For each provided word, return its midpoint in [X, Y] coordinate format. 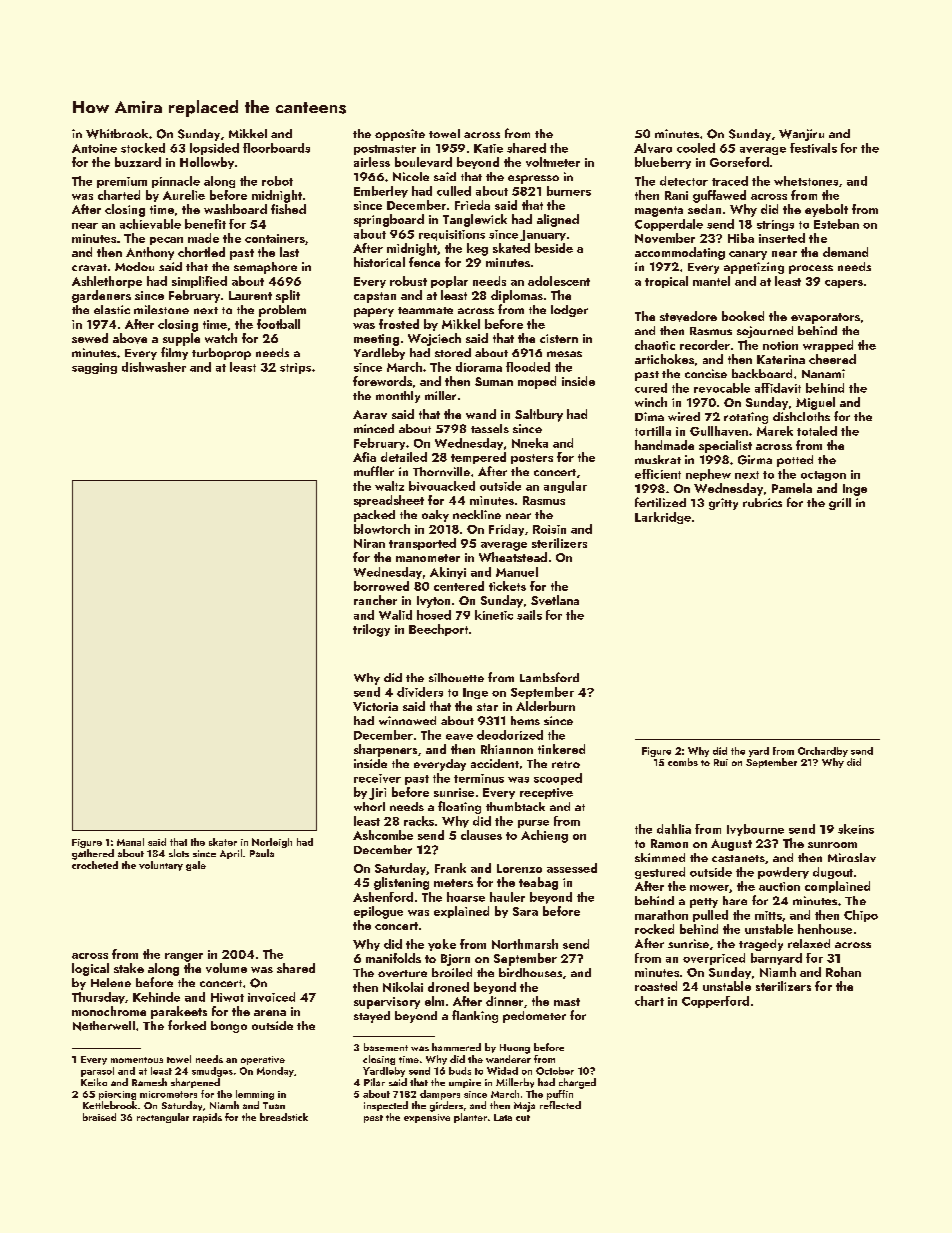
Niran [369, 543]
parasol [97, 1072]
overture [402, 973]
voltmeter [553, 162]
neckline [477, 514]
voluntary [161, 866]
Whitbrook [117, 134]
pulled [710, 916]
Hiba [741, 238]
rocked [654, 929]
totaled [817, 431]
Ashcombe [383, 835]
